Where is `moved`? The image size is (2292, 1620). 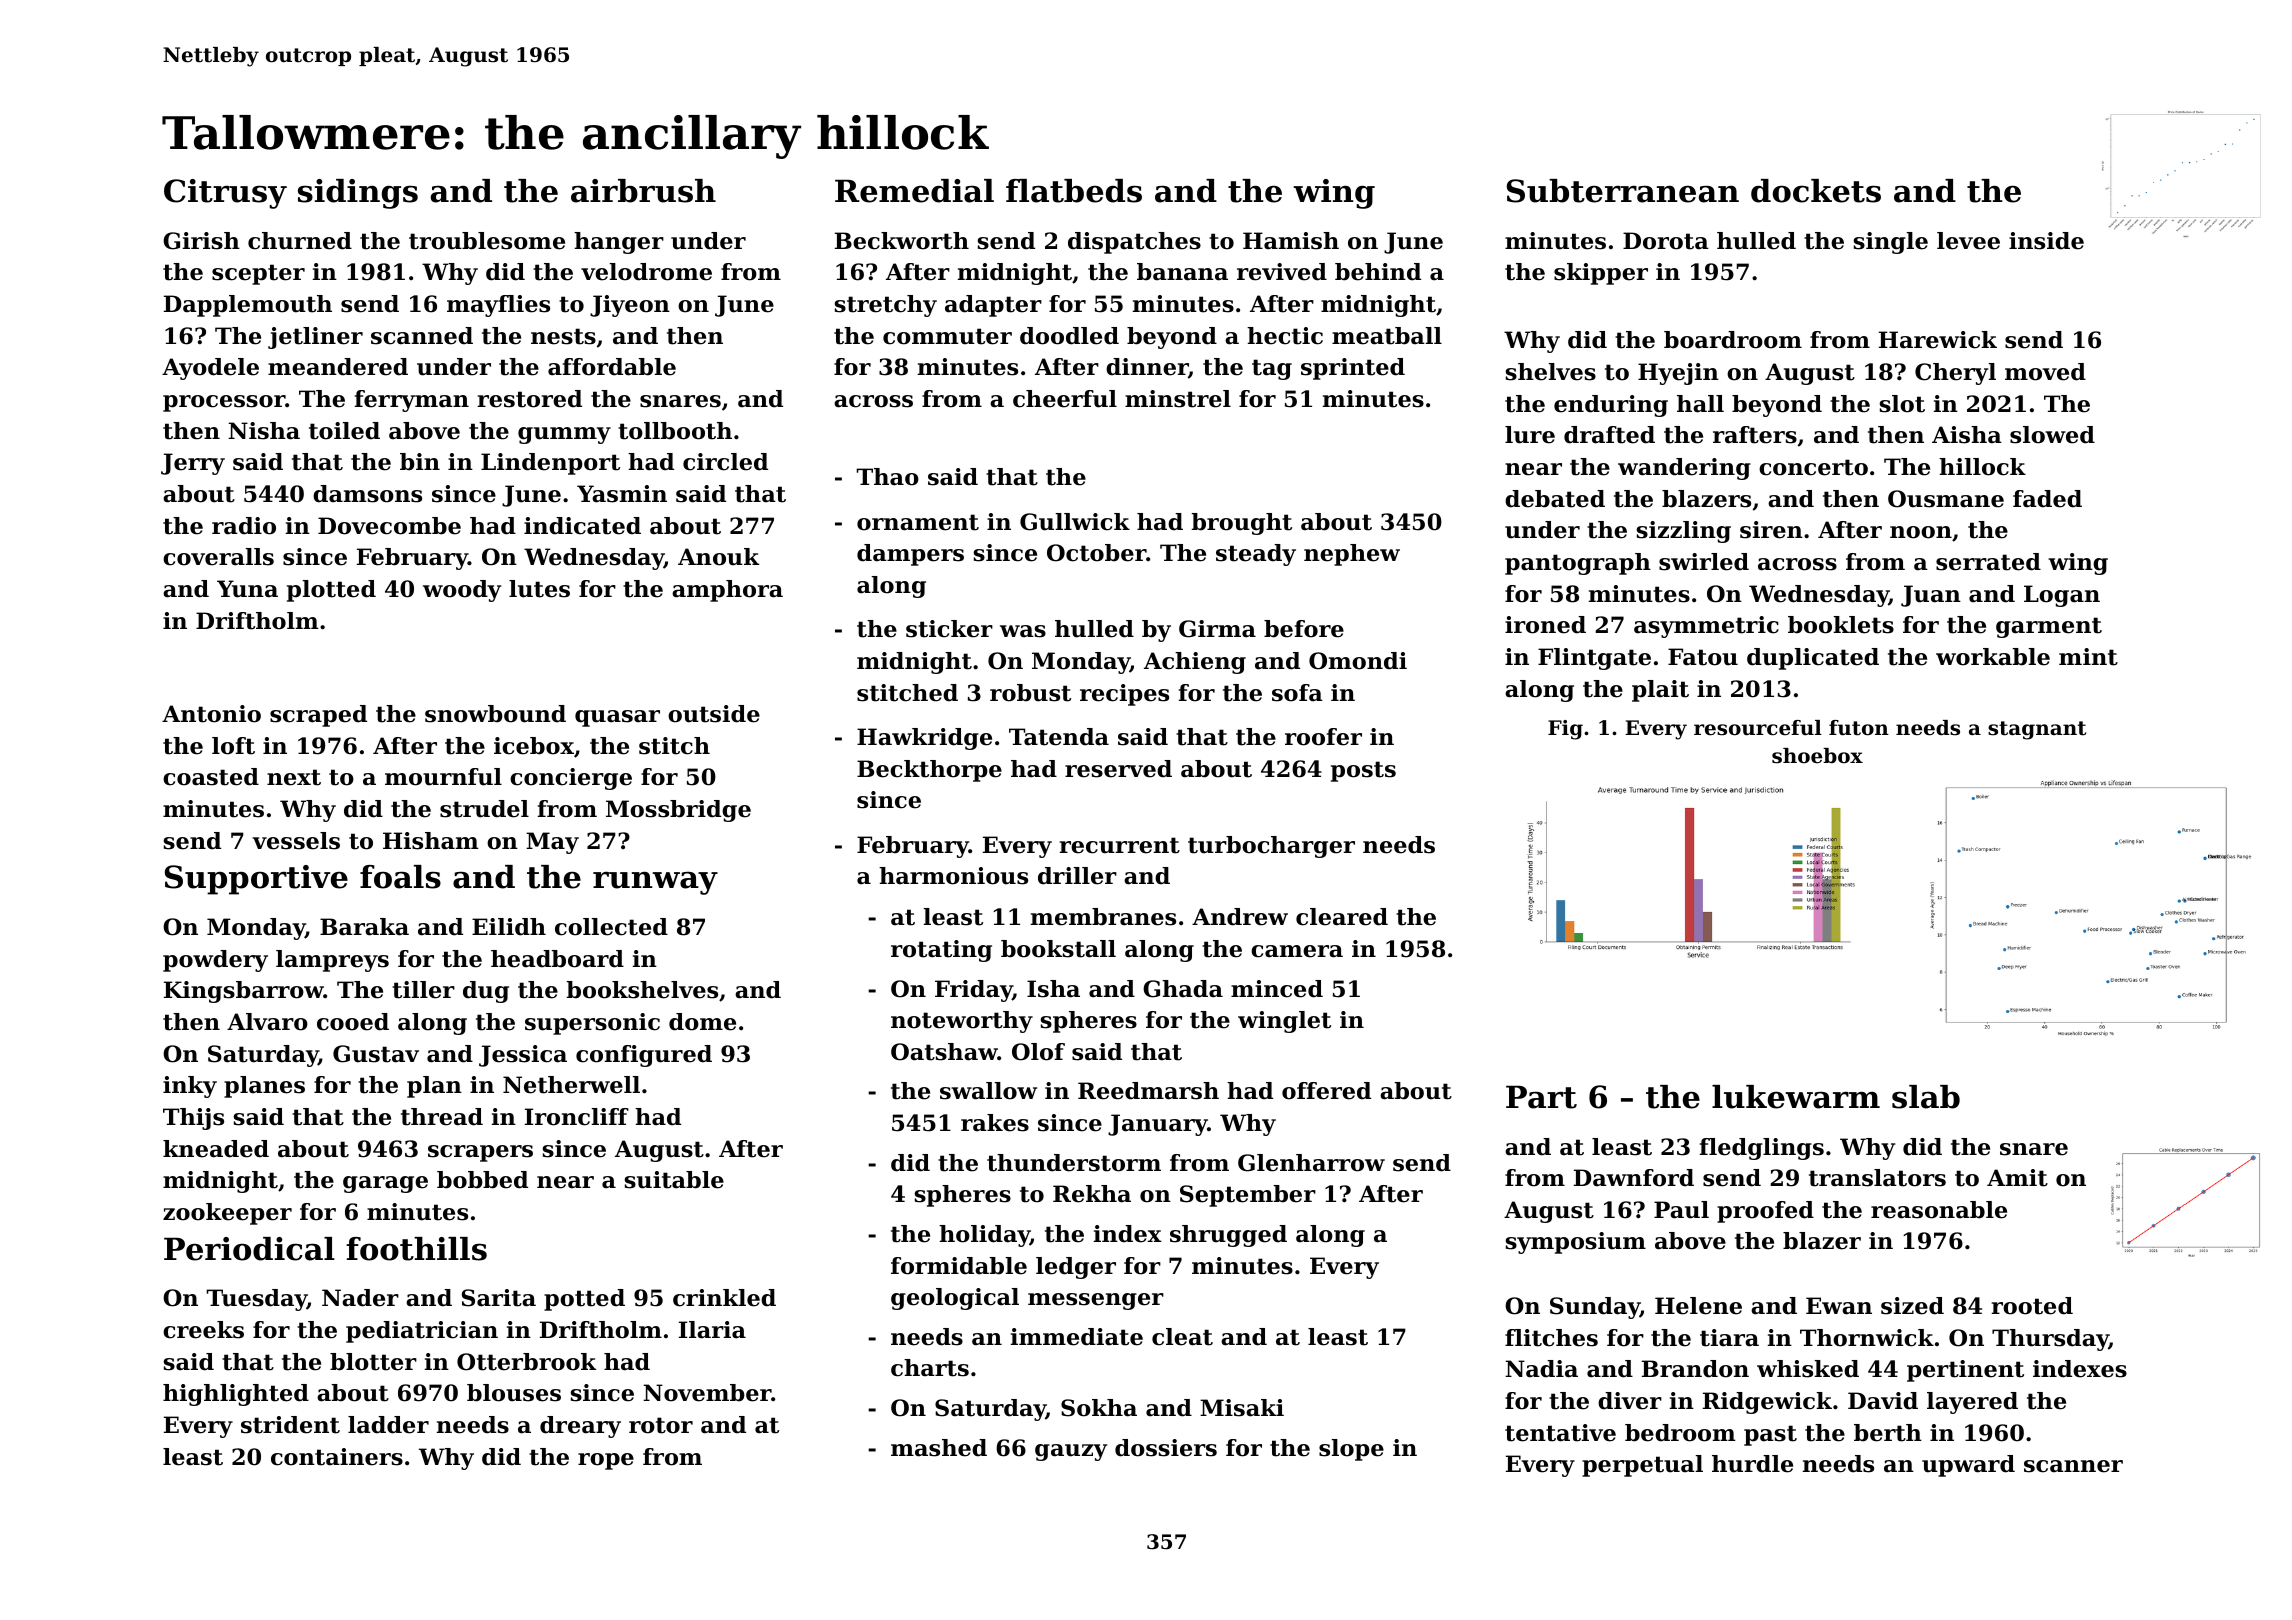 moved is located at coordinates (2045, 372).
